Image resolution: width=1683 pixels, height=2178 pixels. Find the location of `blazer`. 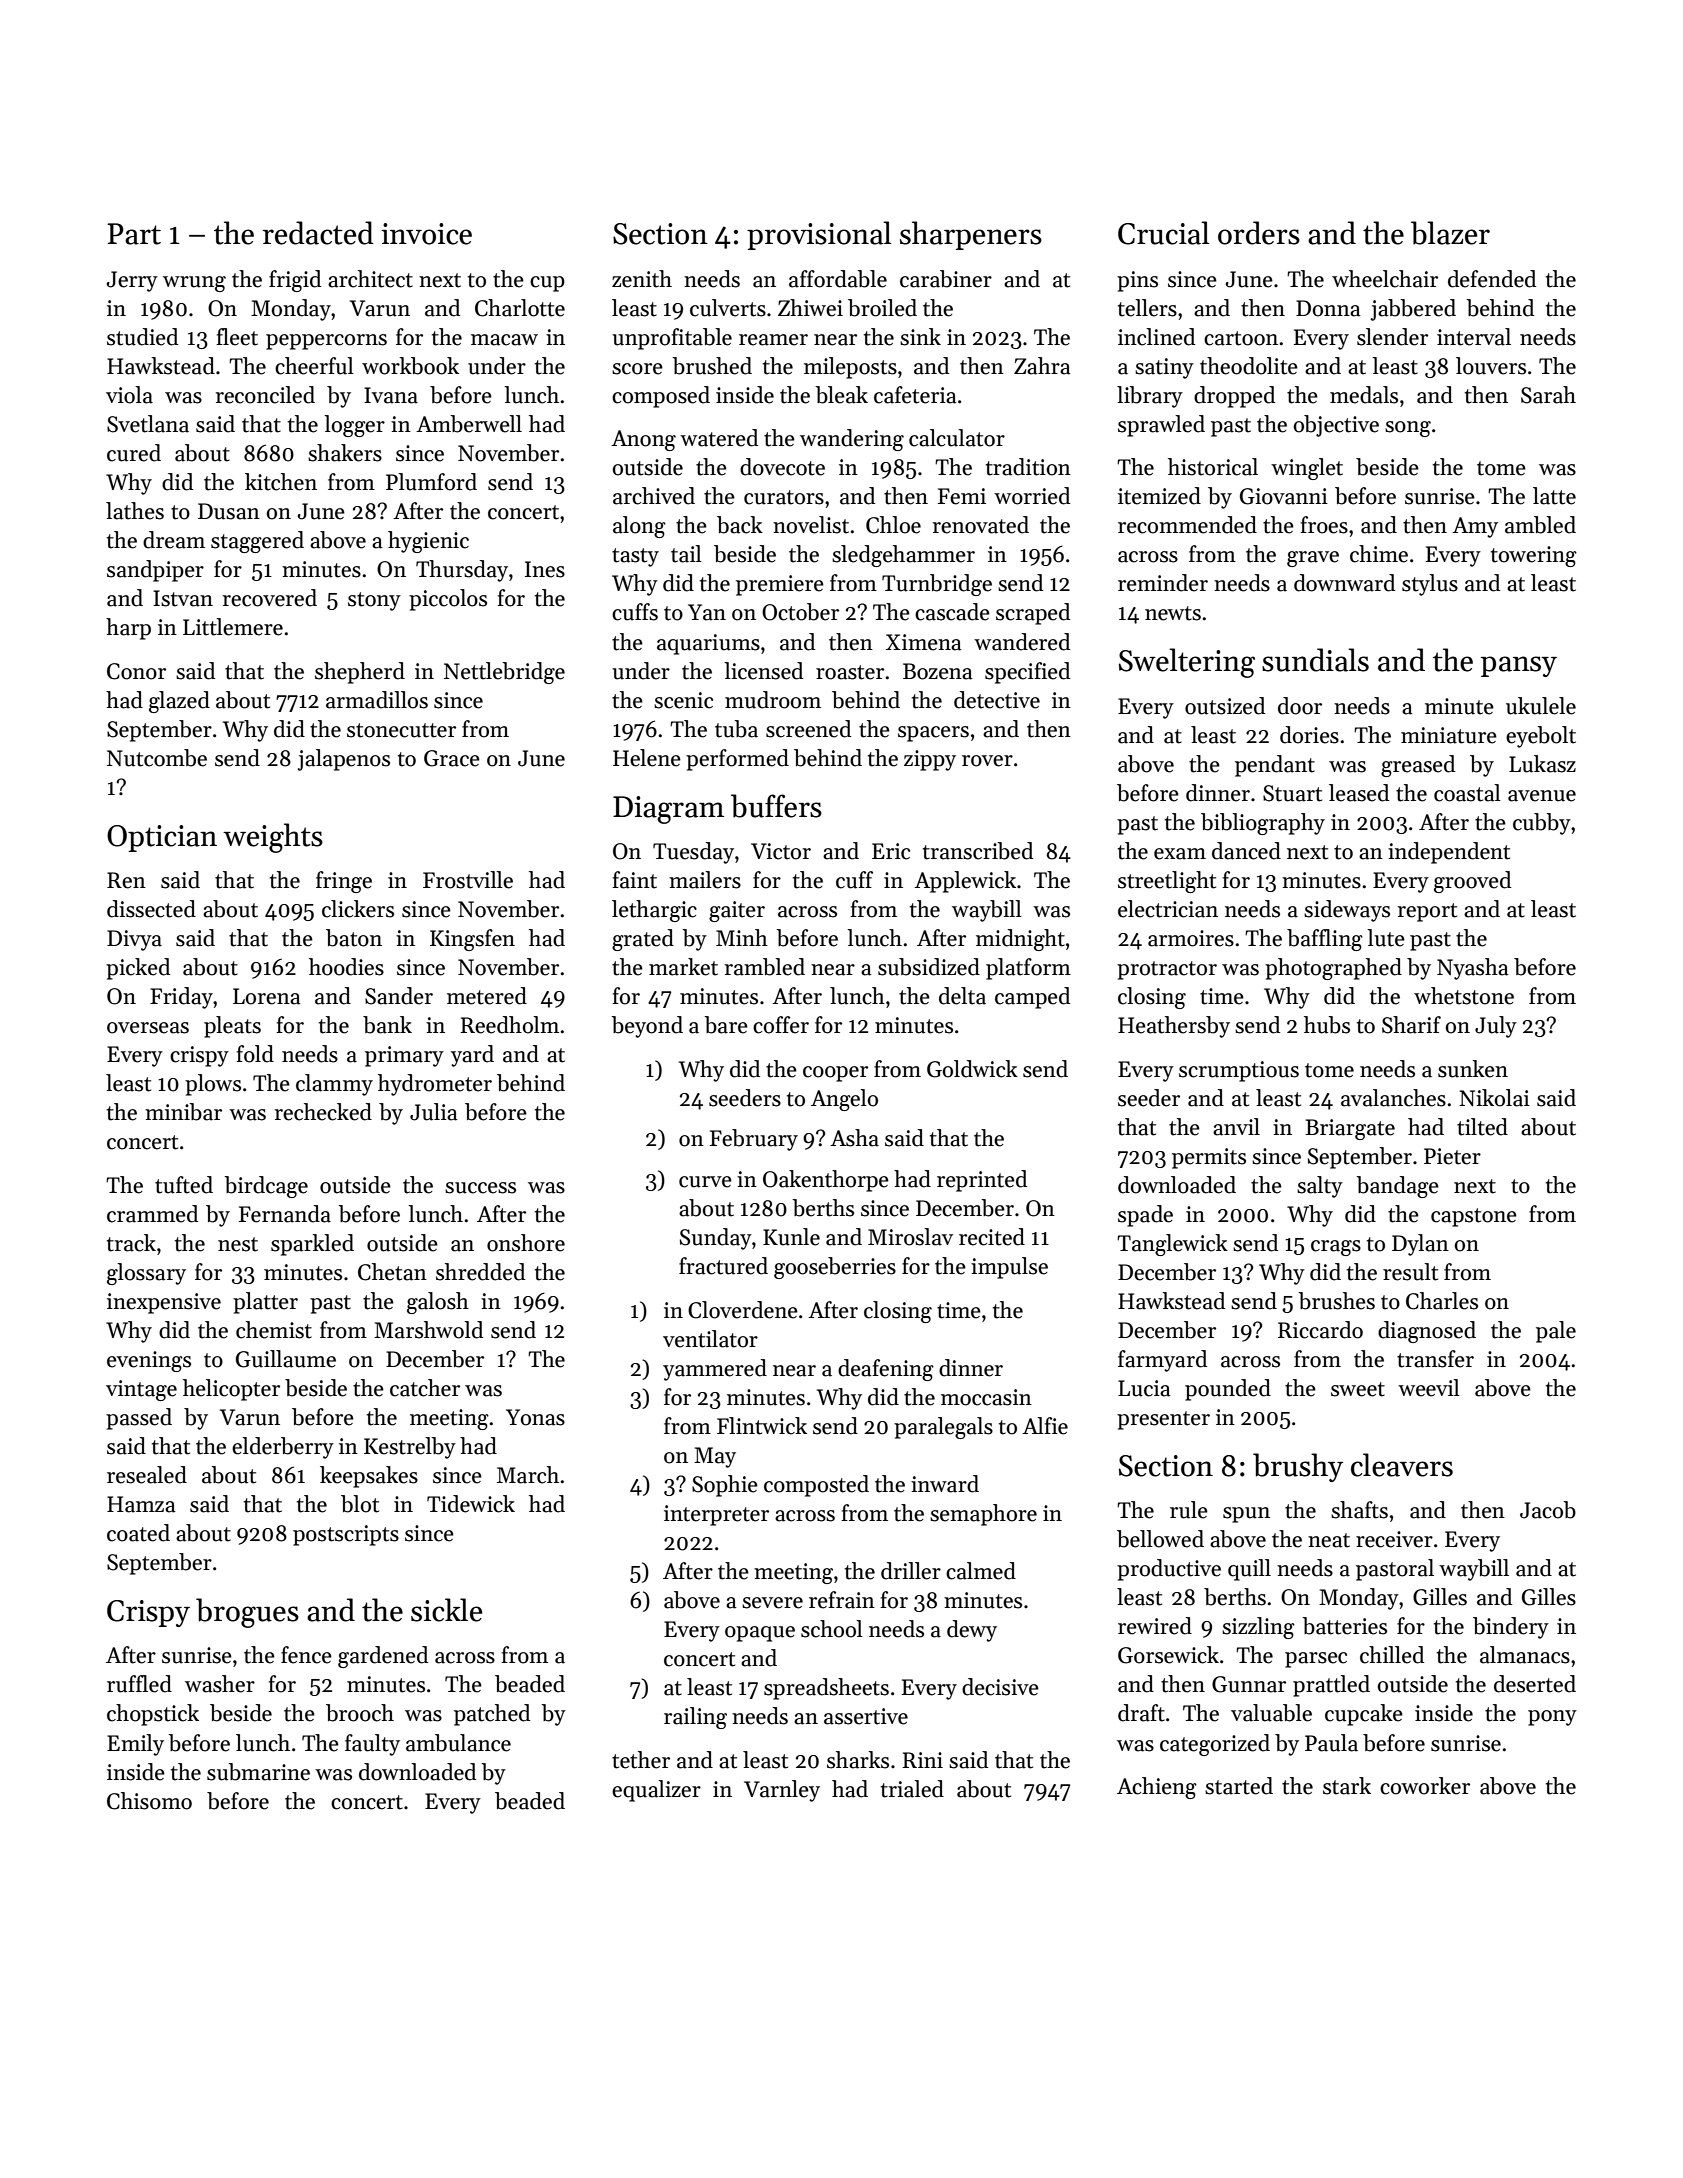

blazer is located at coordinates (1450, 233).
